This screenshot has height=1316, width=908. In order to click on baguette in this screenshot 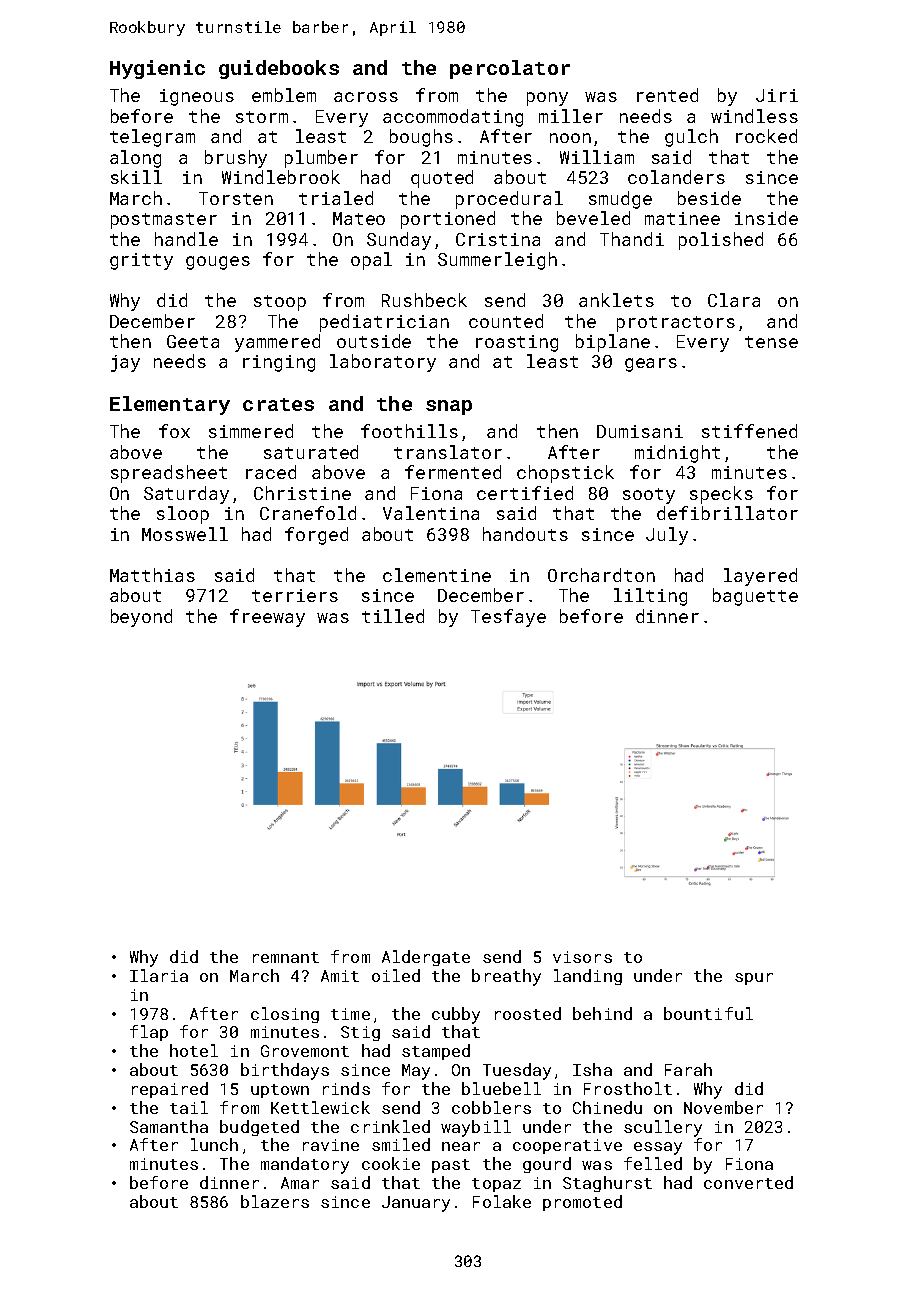, I will do `click(755, 597)`.
